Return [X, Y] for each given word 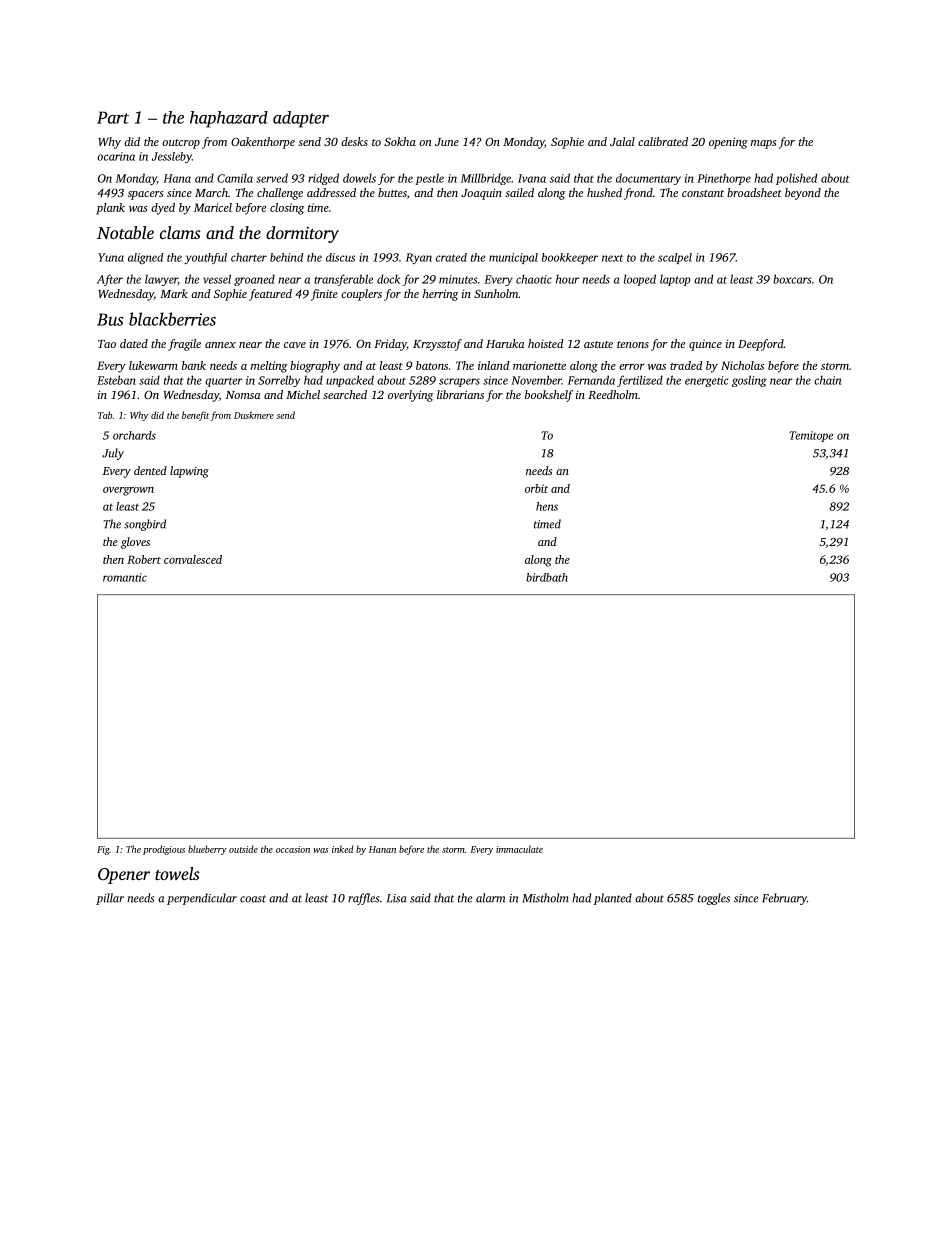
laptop [675, 280]
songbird [145, 525]
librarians [460, 394]
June [447, 142]
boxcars [792, 279]
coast [253, 899]
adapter [301, 119]
